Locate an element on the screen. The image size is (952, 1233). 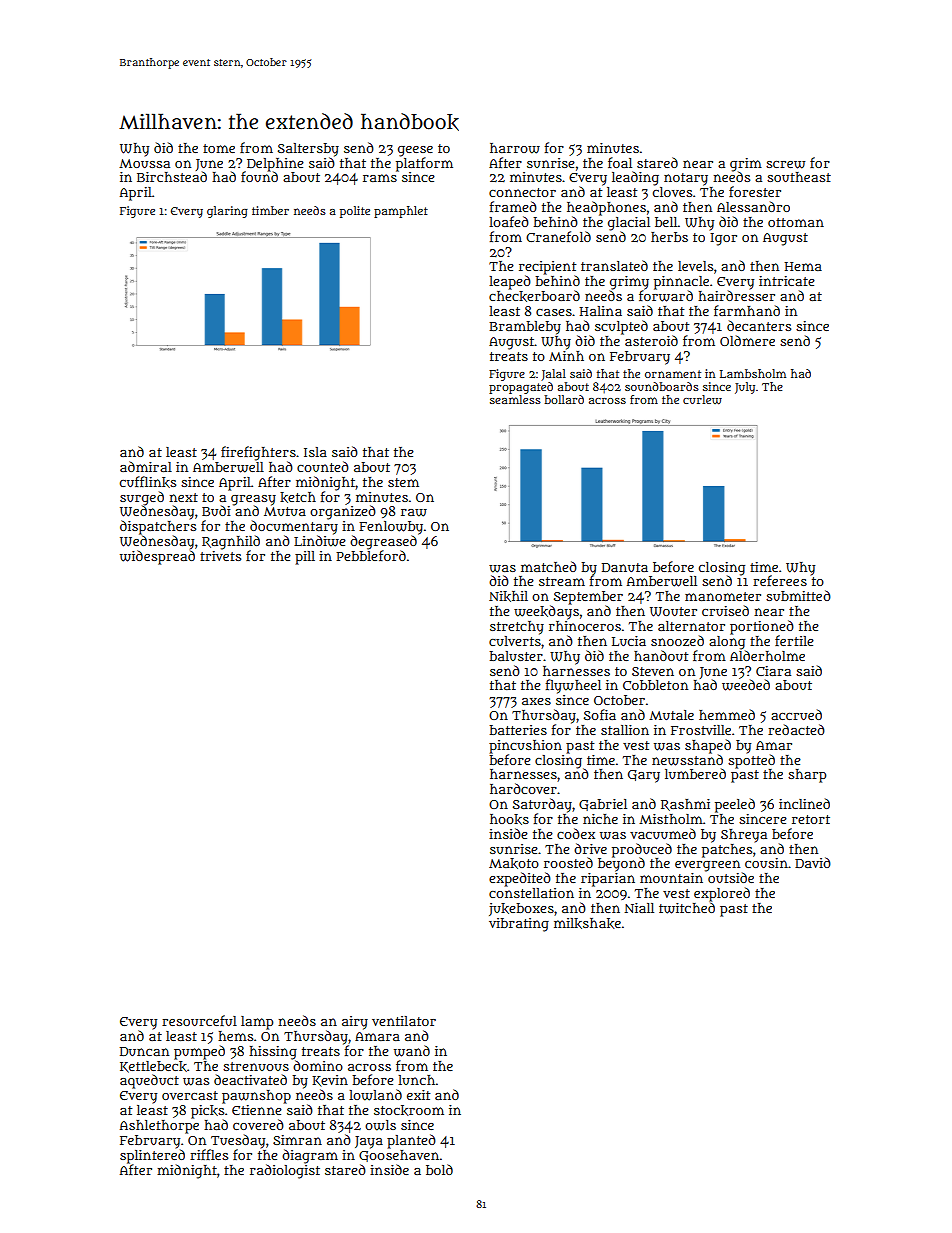
Brambleby is located at coordinates (525, 328).
